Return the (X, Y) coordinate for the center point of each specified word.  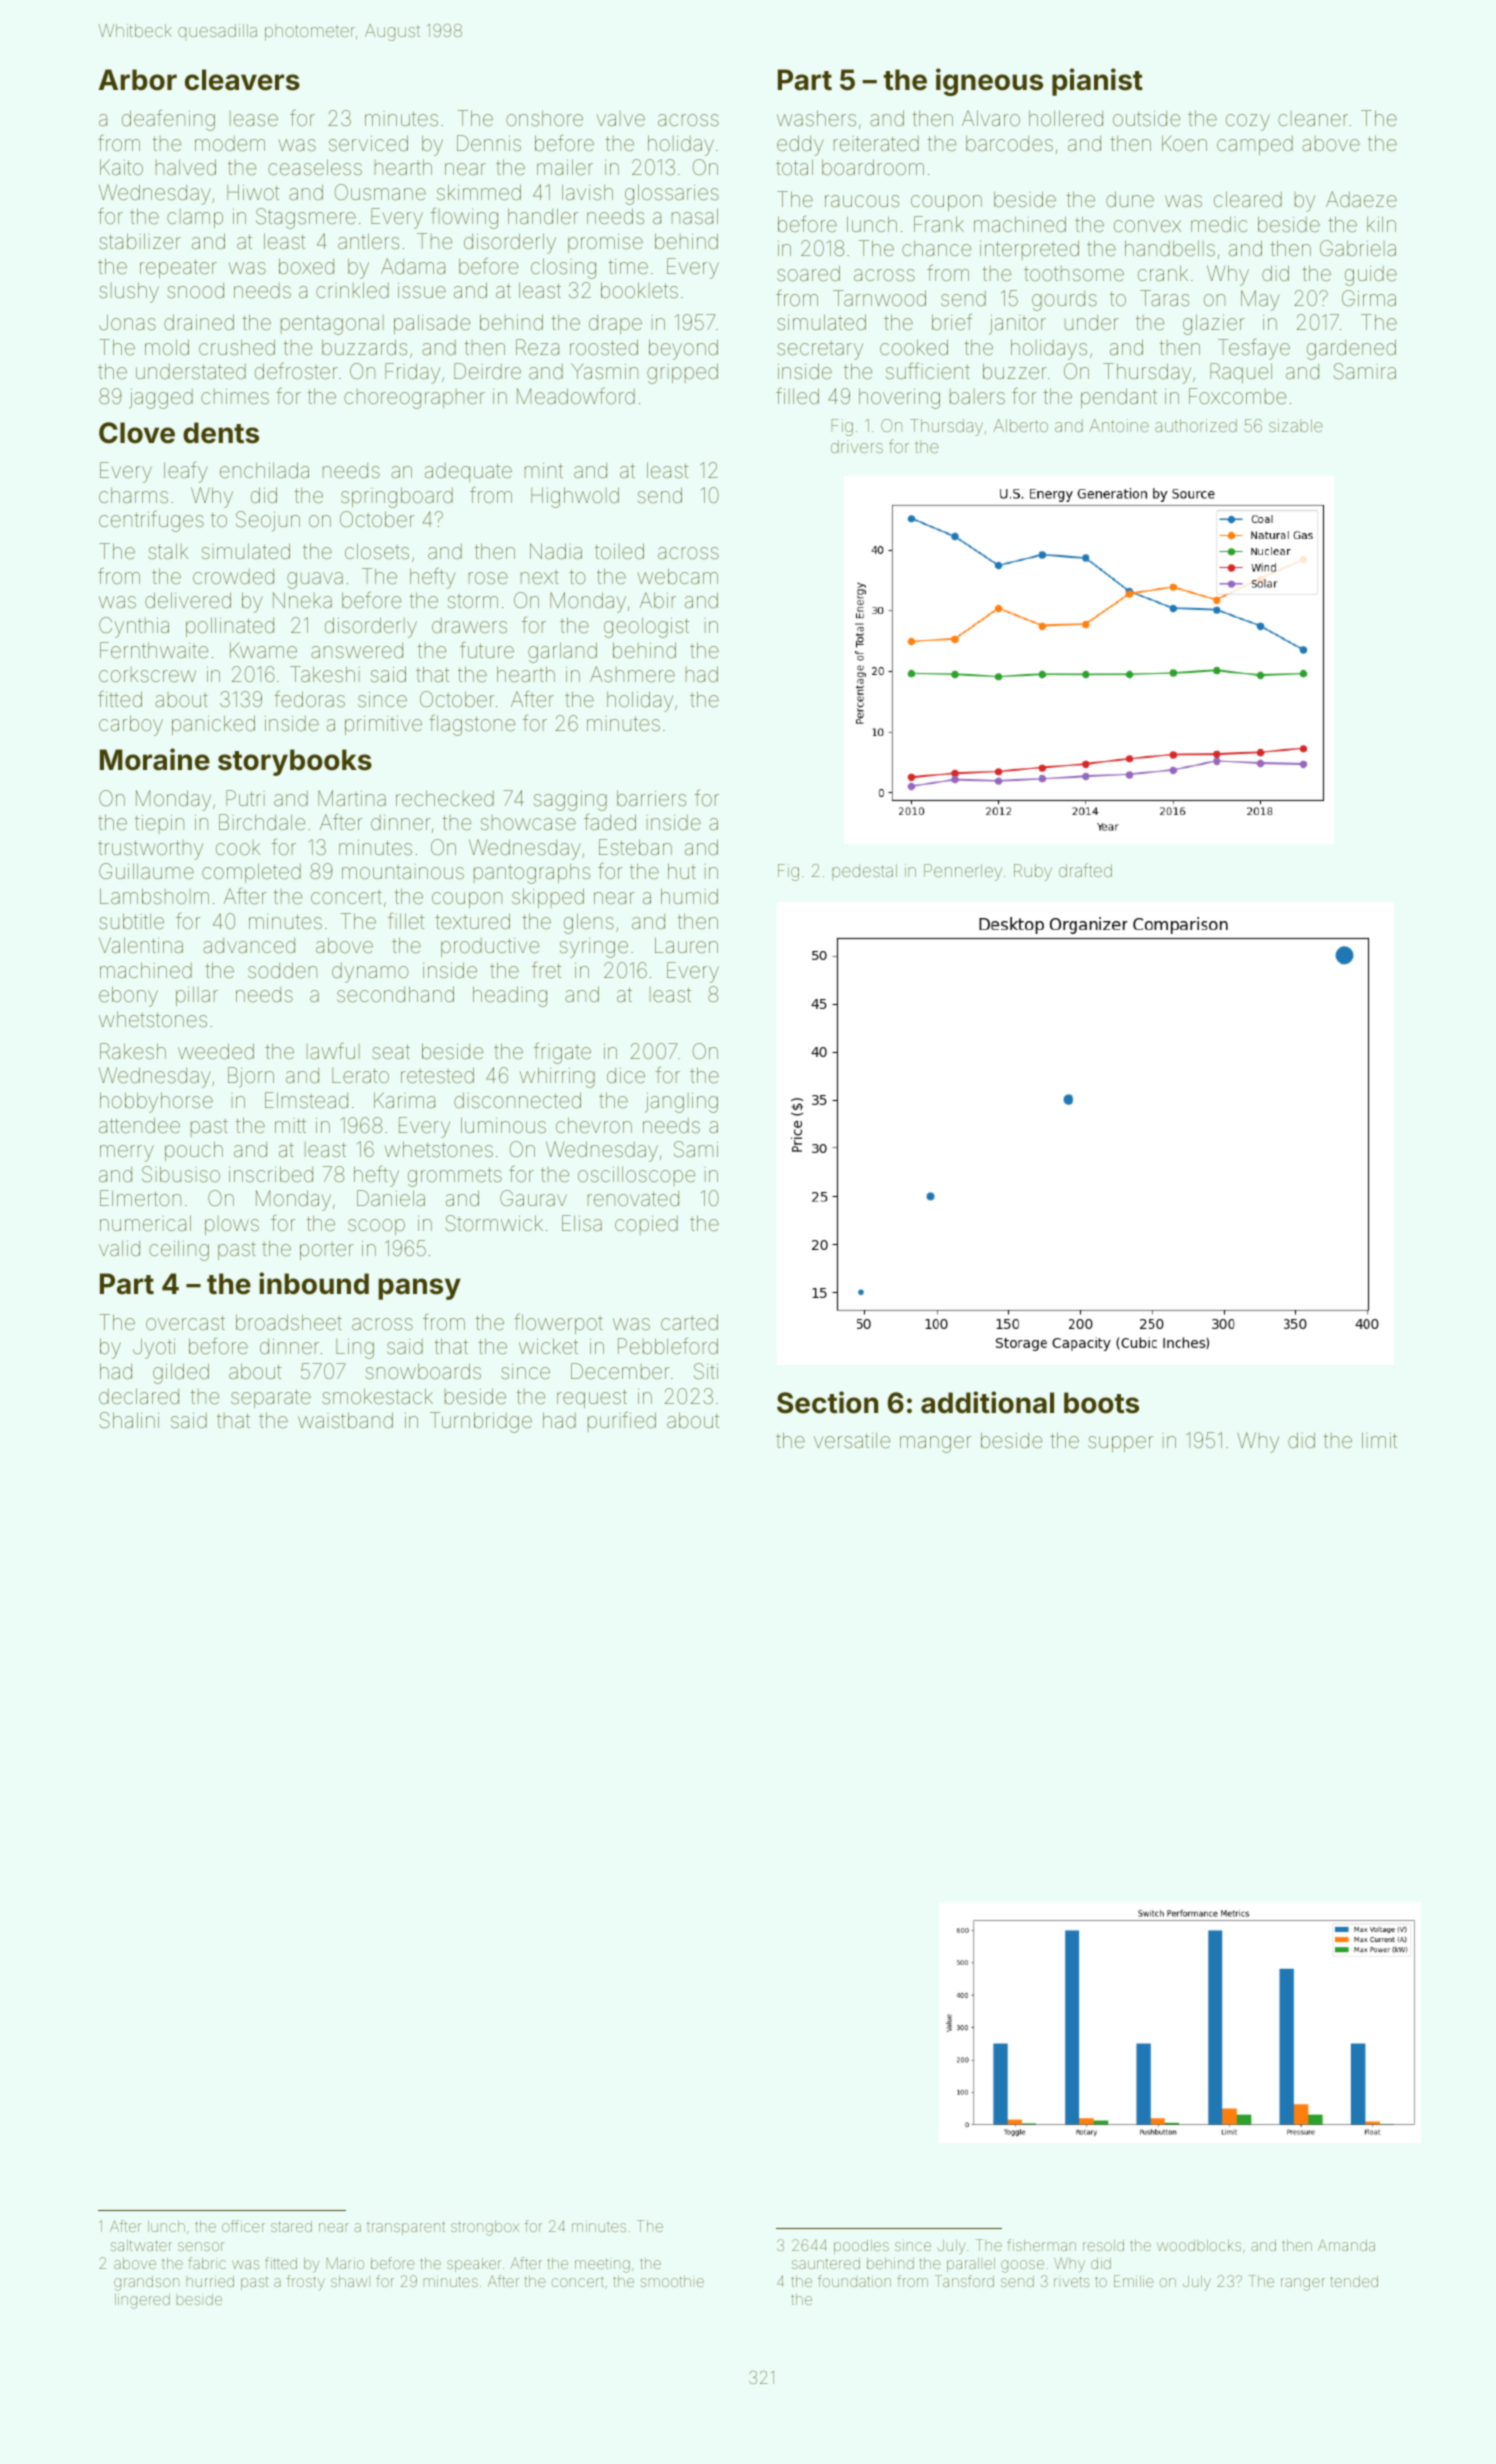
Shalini (129, 1420)
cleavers (242, 80)
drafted (1085, 870)
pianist (1097, 82)
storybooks (295, 762)
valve (621, 118)
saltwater (141, 2245)
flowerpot (558, 1324)
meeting (602, 2265)
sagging (570, 801)
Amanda (1346, 2245)
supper (1120, 1444)
